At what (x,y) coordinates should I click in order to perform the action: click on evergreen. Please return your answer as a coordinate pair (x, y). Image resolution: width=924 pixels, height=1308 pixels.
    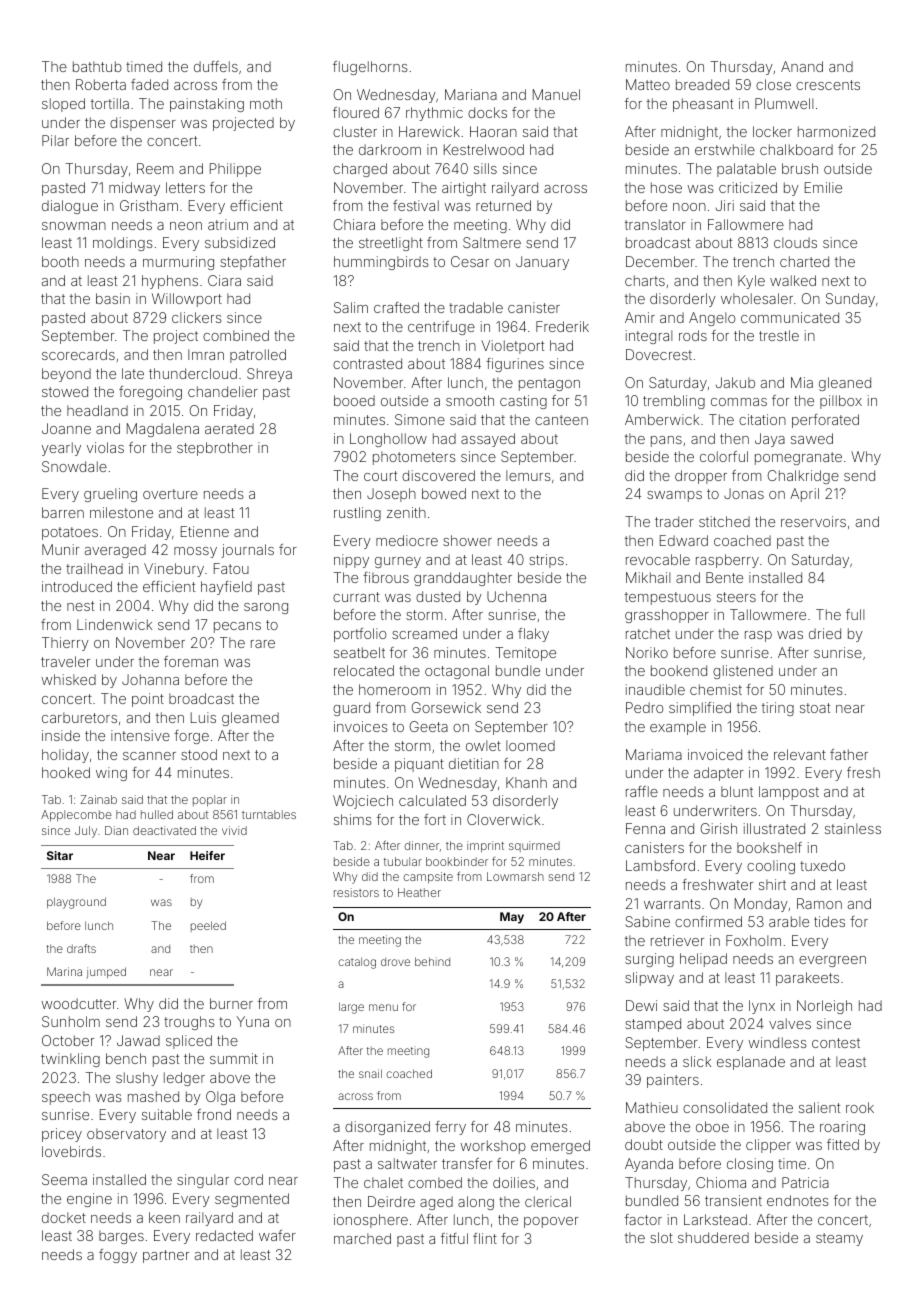
    Looking at the image, I should click on (832, 961).
